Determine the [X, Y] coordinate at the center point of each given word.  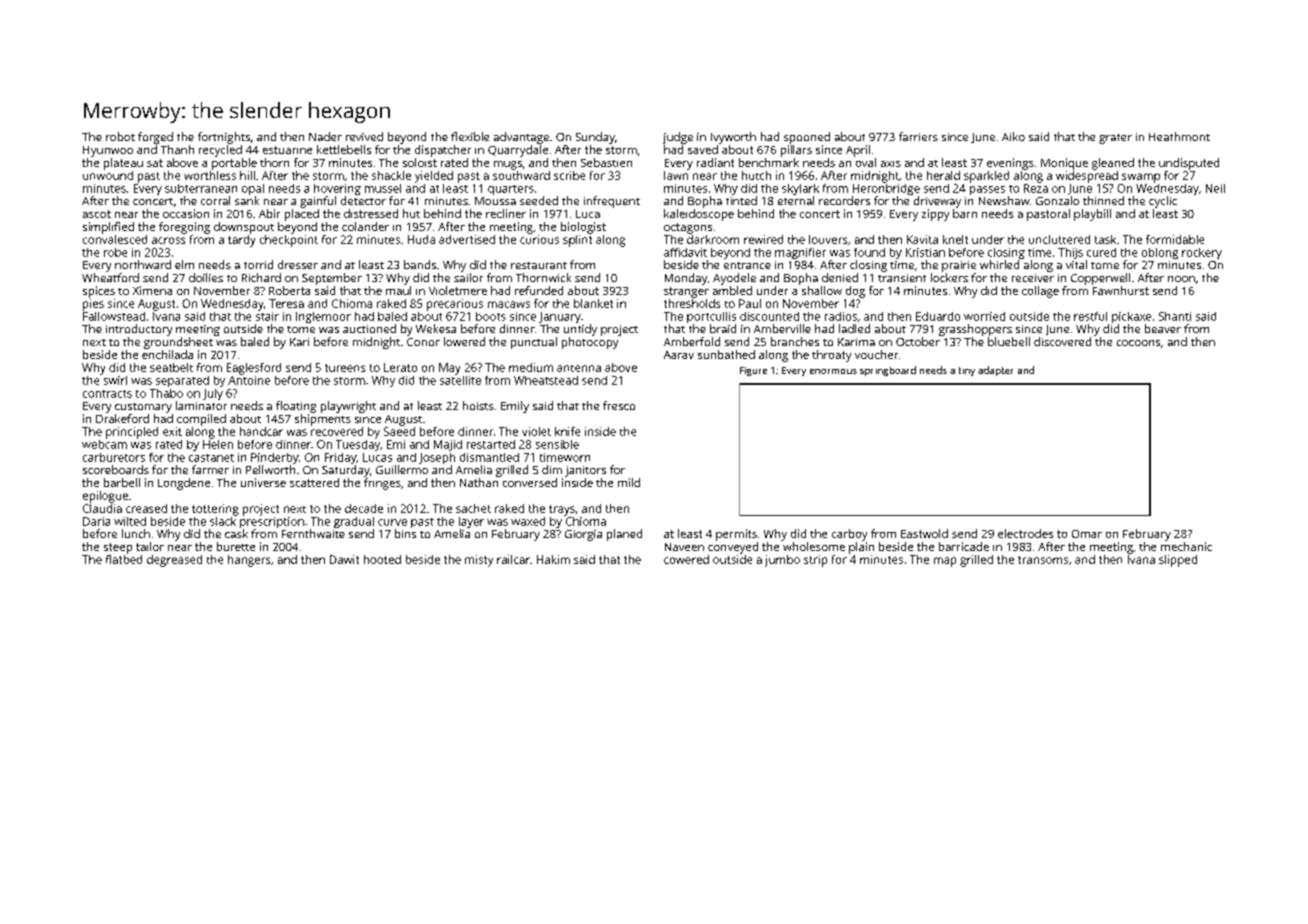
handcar [261, 431]
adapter [995, 371]
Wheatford [110, 277]
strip [815, 561]
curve [392, 522]
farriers [918, 136]
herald [943, 175]
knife [567, 431]
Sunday [595, 138]
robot [120, 136]
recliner [506, 213]
